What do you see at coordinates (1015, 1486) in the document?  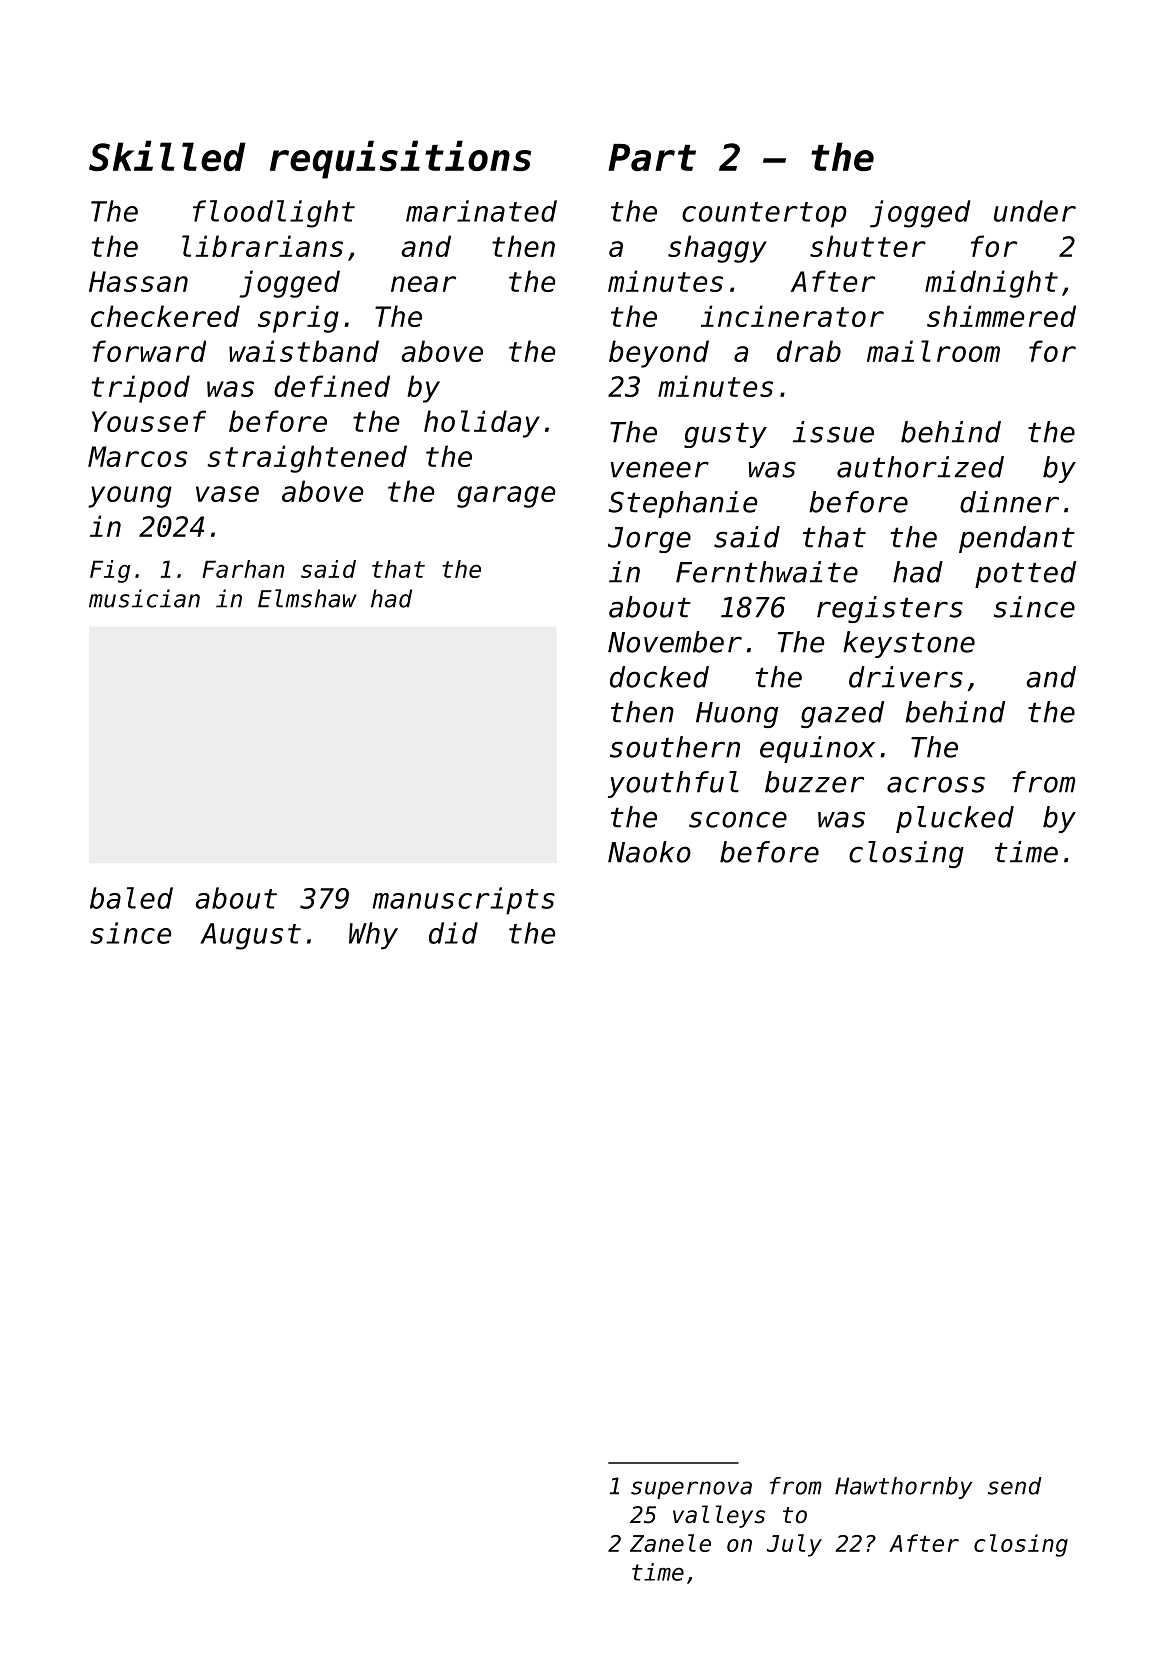 I see `send` at bounding box center [1015, 1486].
